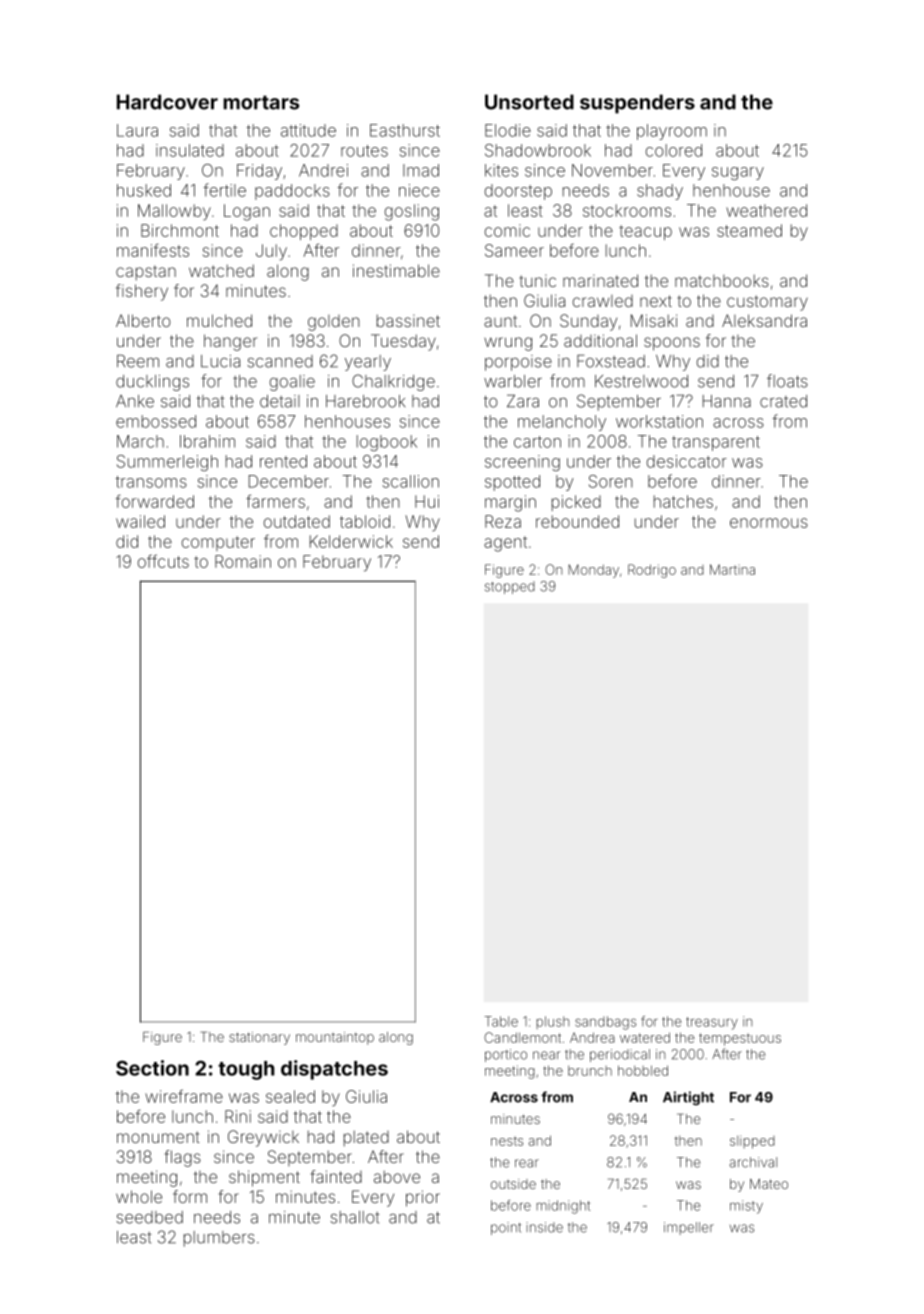  Describe the element at coordinates (152, 1068) in the screenshot. I see `Section` at that location.
